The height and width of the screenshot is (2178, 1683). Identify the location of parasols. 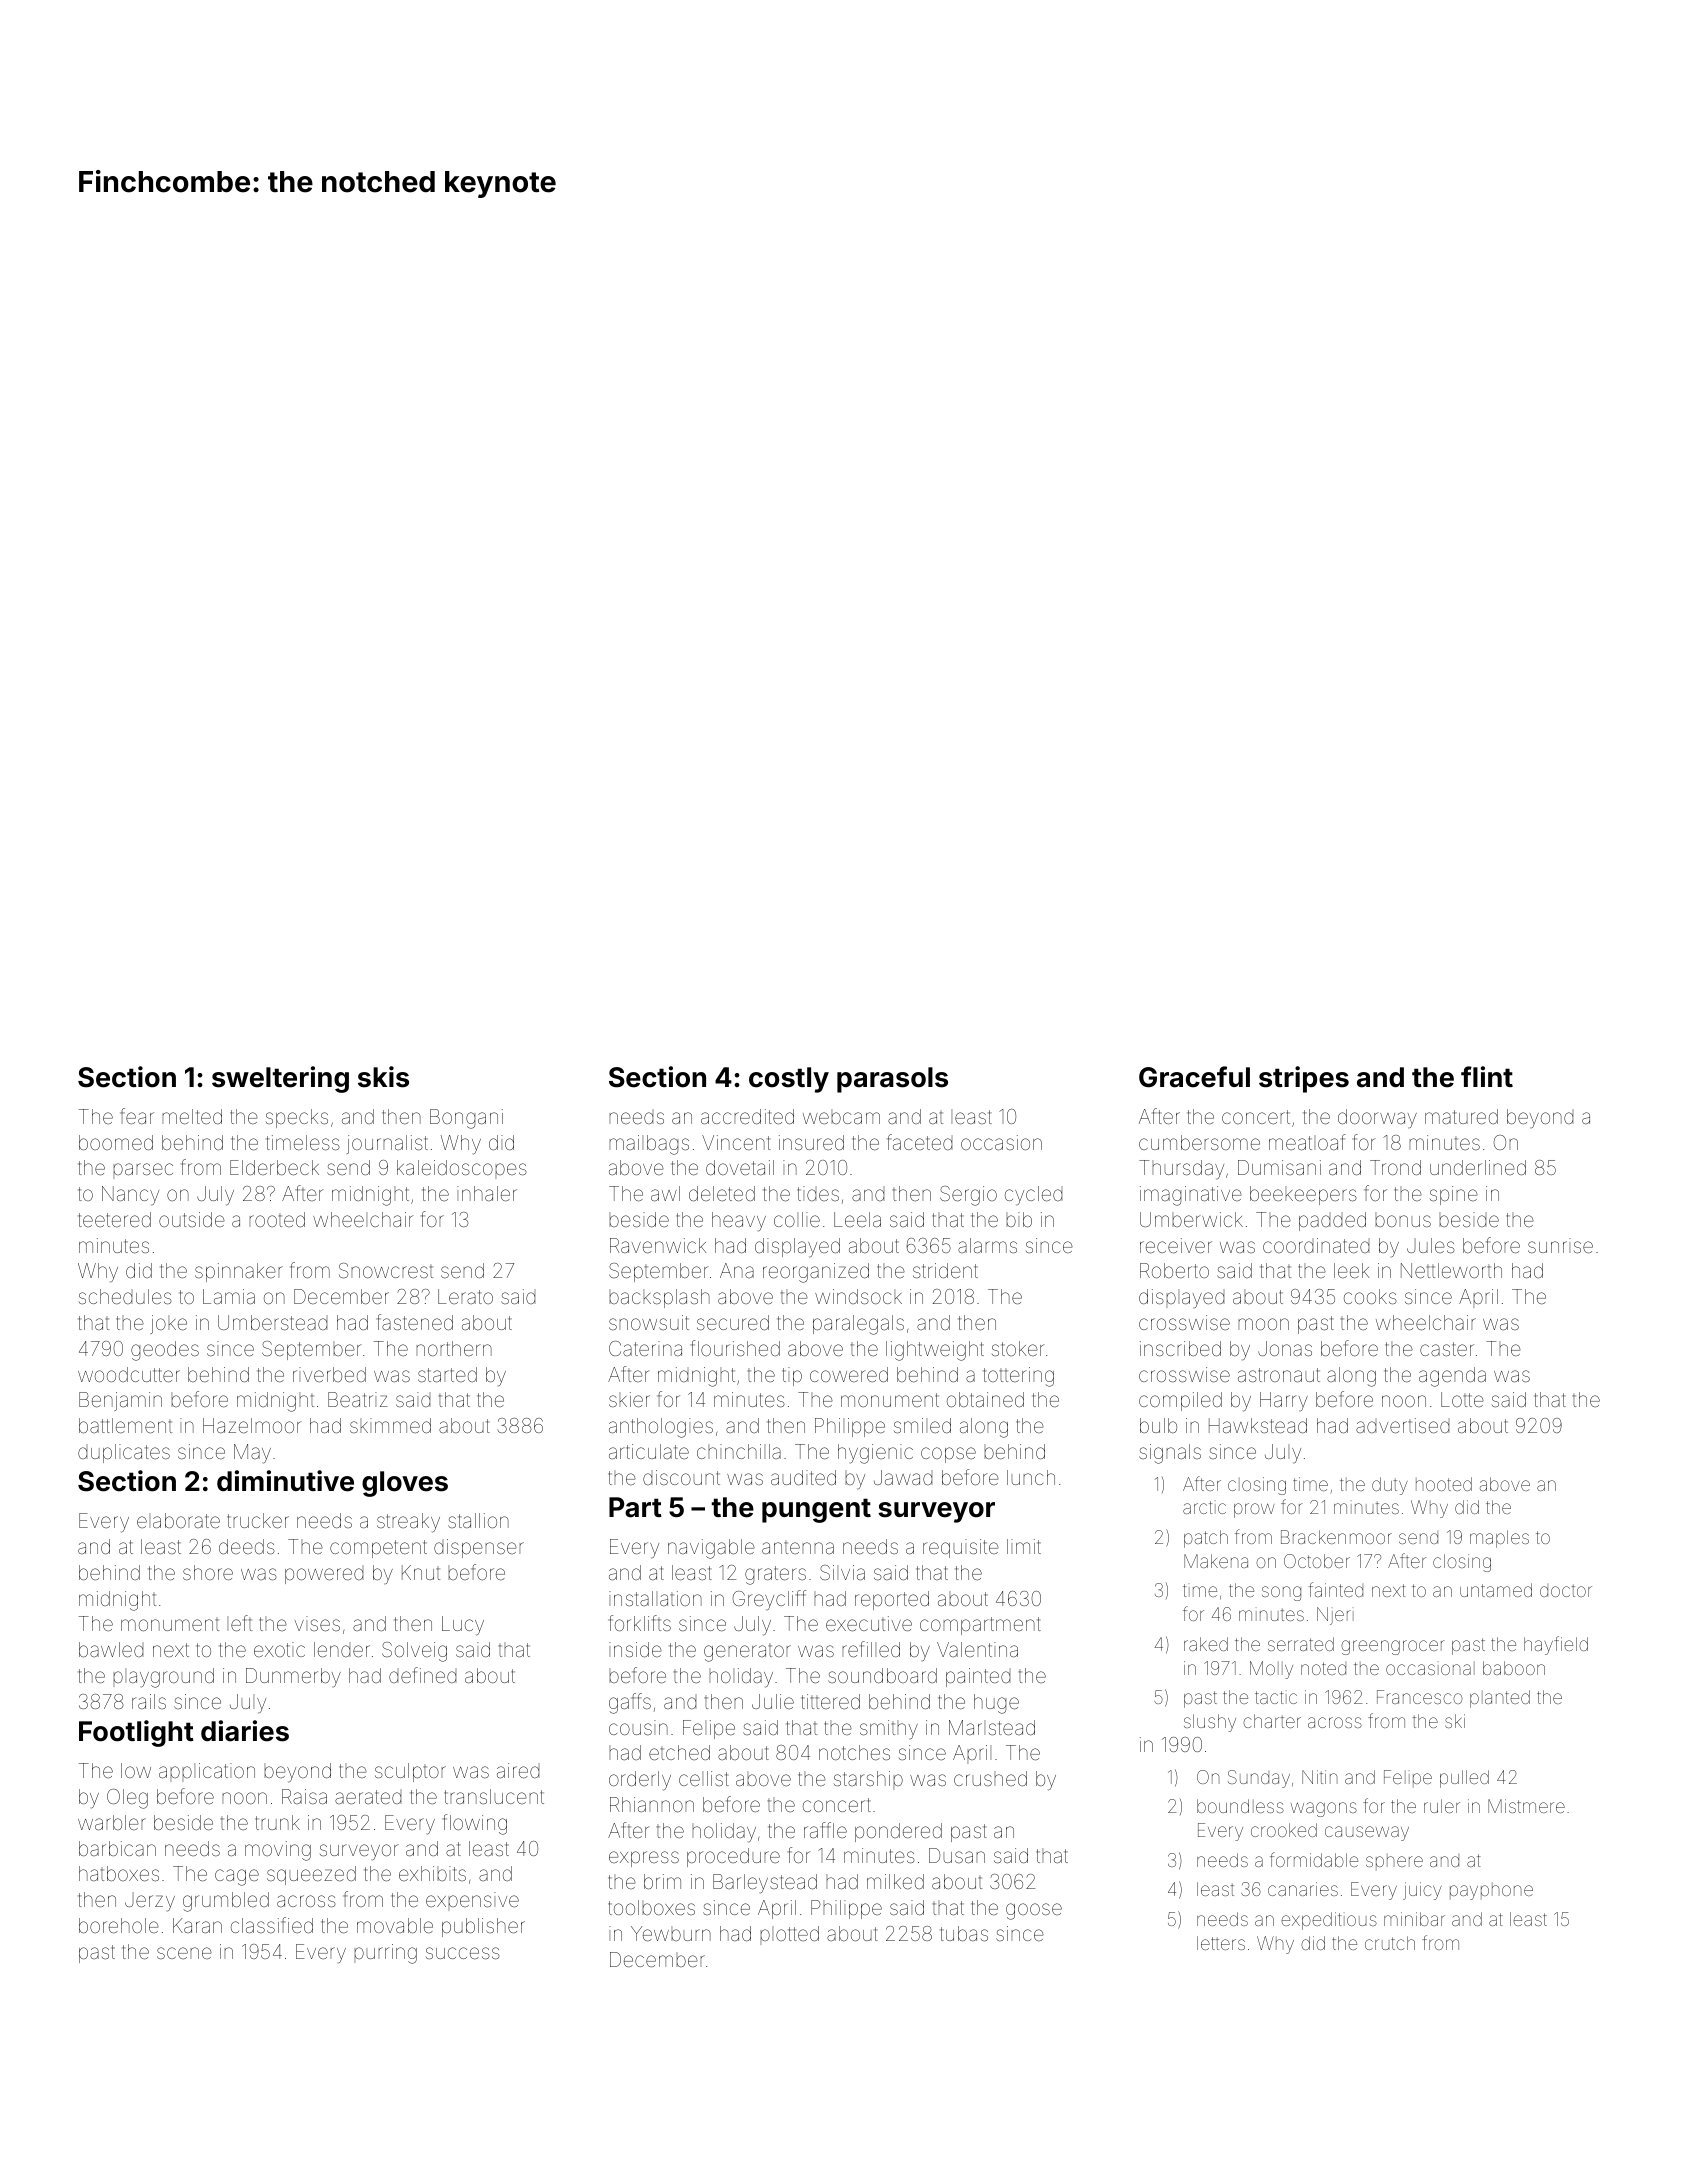
(892, 1080).
